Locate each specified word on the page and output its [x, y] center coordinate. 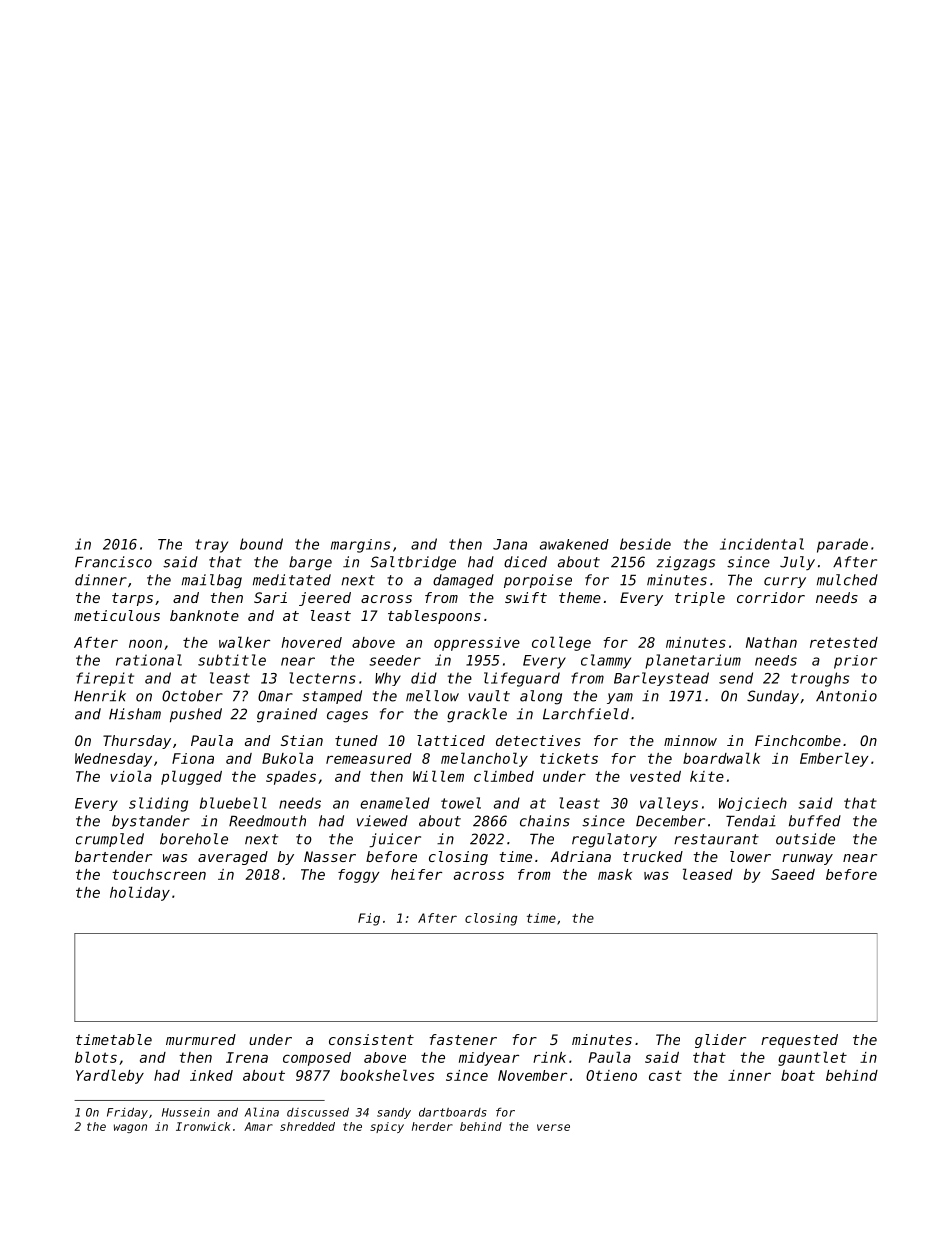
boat [798, 1075]
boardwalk [721, 758]
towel [461, 803]
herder [432, 1126]
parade [842, 545]
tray [211, 546]
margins [360, 546]
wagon [130, 1128]
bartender [113, 856]
